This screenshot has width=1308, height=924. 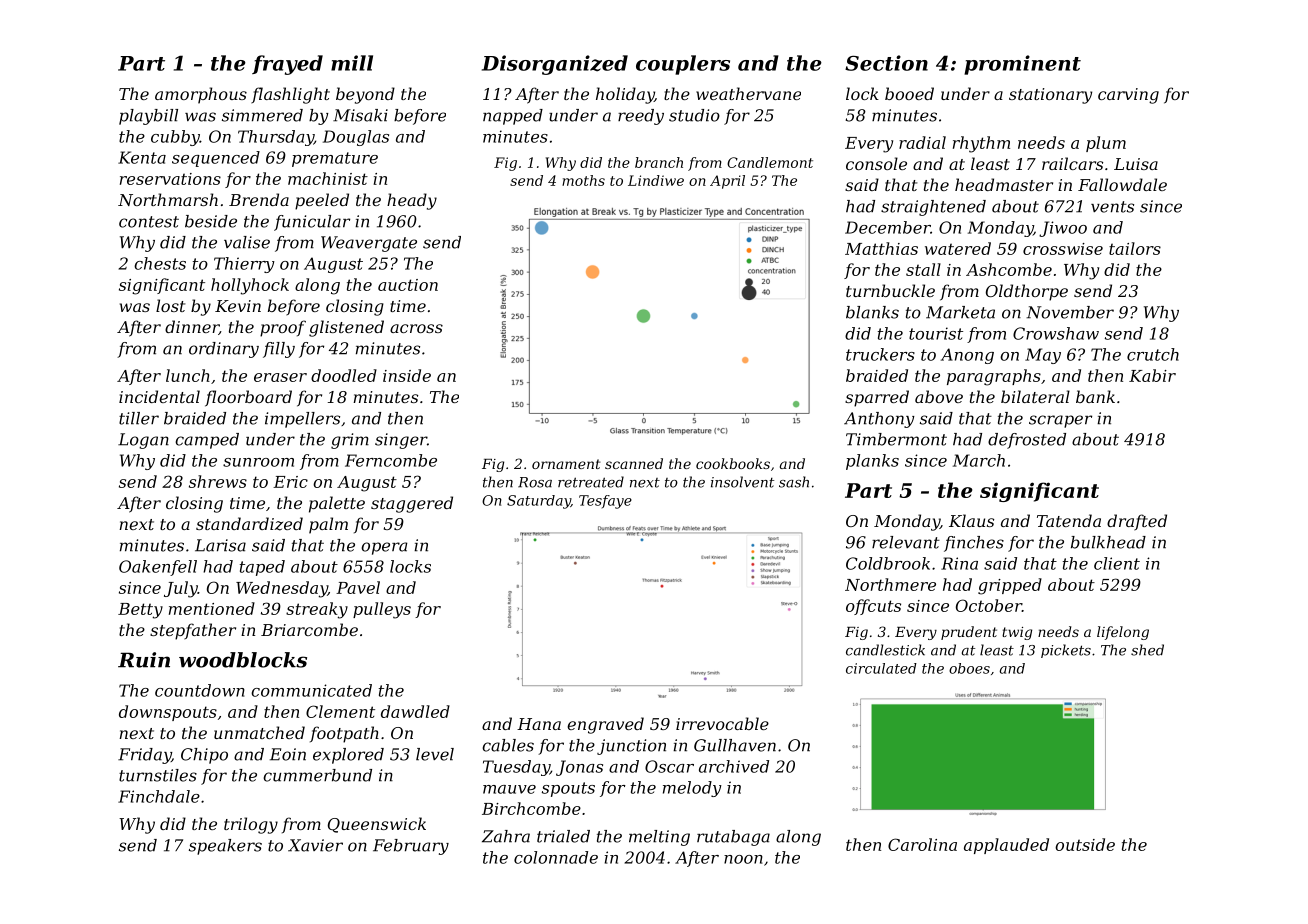 I want to click on prominent, so click(x=1022, y=65).
